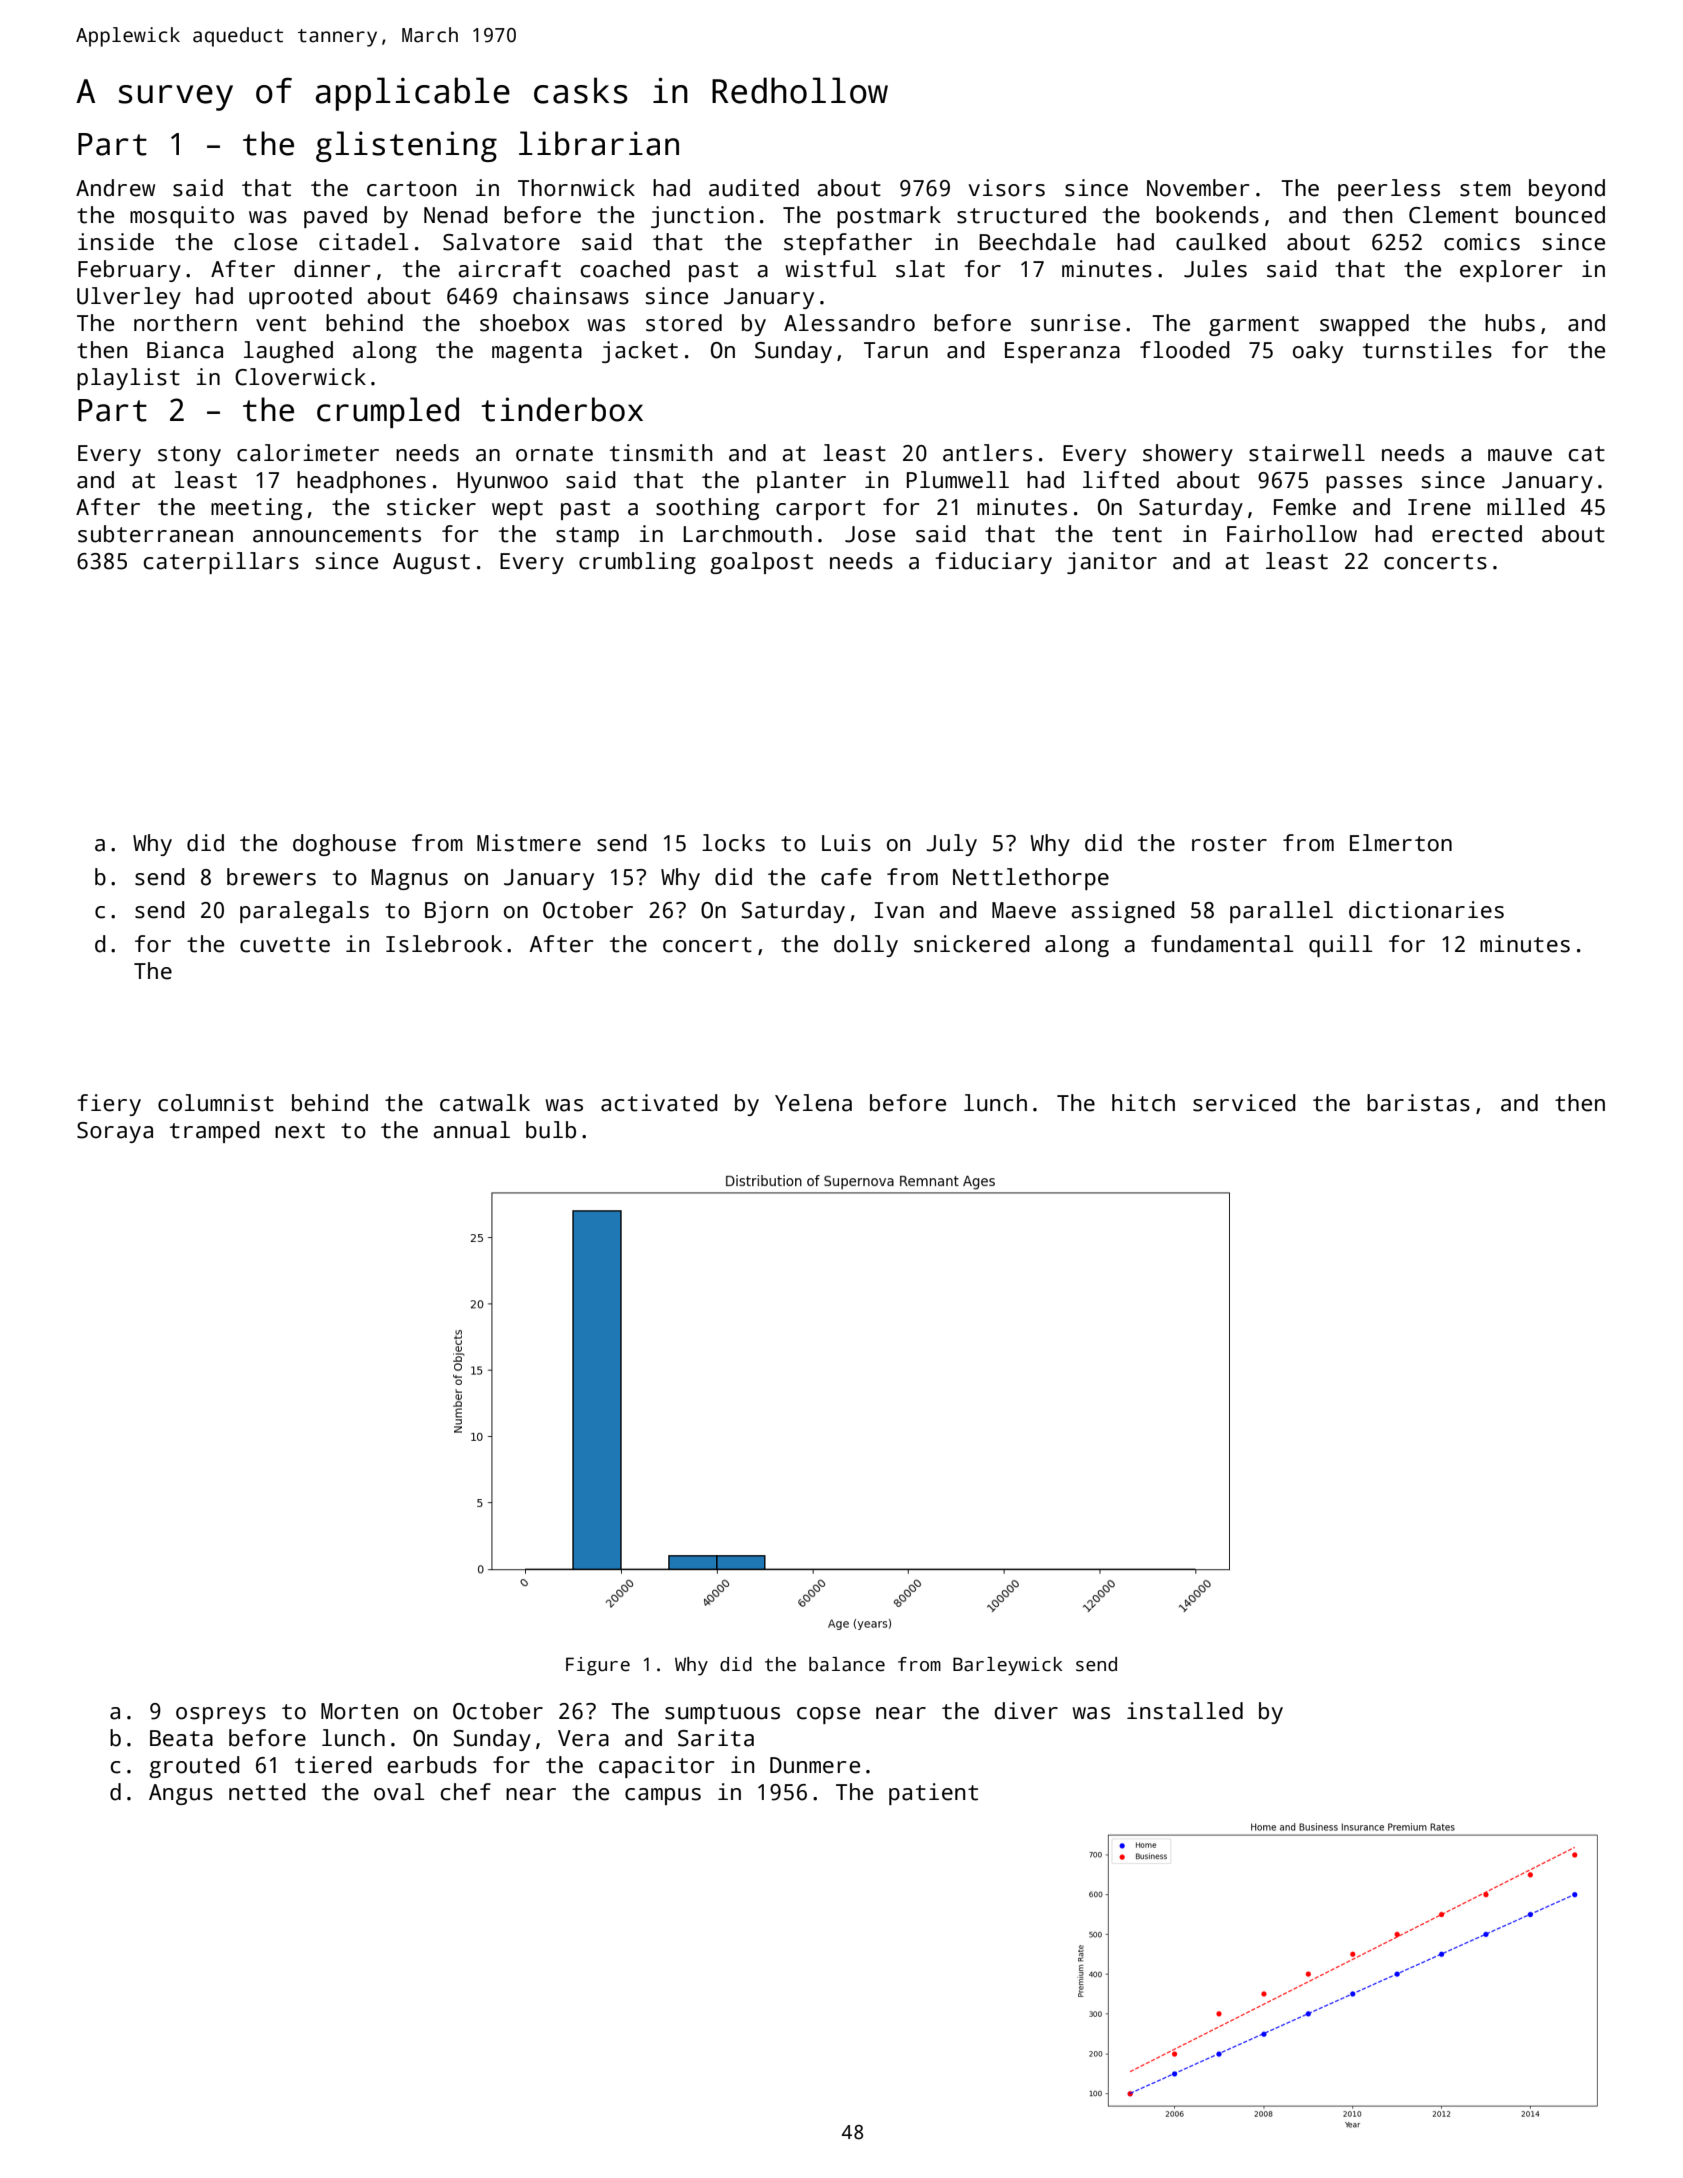  I want to click on mauve, so click(1520, 455).
